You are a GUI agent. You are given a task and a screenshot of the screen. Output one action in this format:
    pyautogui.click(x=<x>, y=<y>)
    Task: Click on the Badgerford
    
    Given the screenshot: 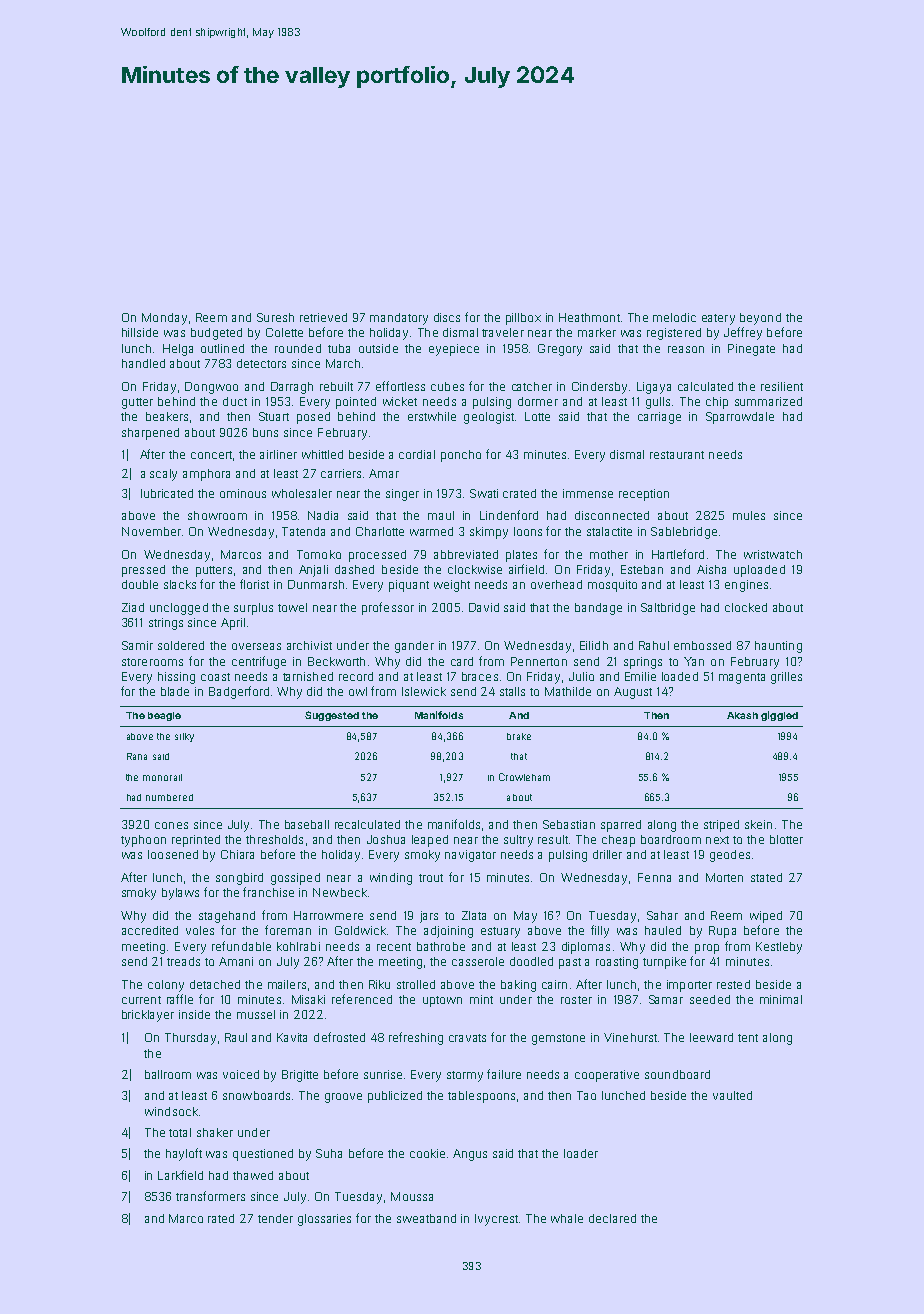 What is the action you would take?
    pyautogui.click(x=239, y=692)
